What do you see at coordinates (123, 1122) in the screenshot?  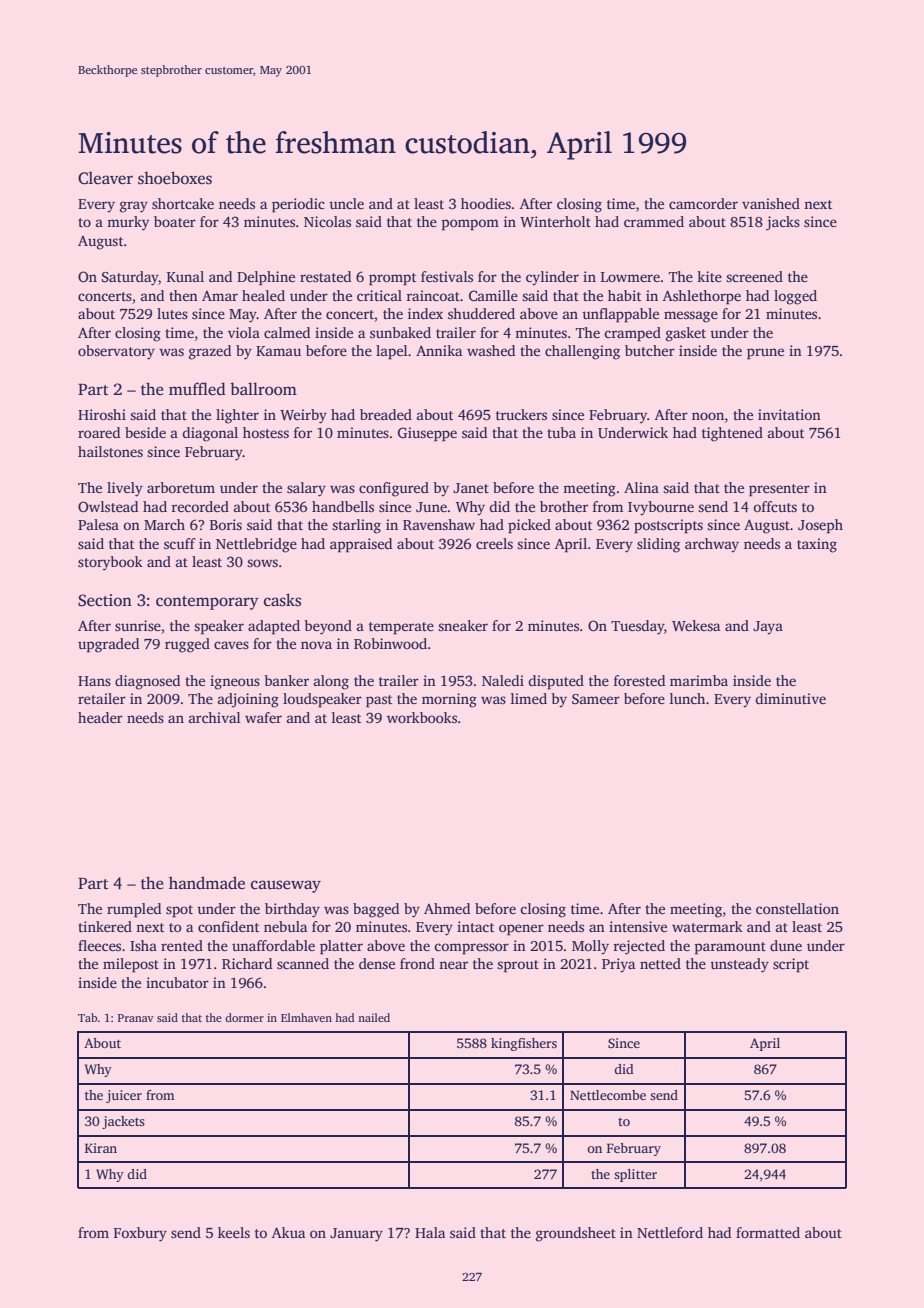 I see `jackets` at bounding box center [123, 1122].
